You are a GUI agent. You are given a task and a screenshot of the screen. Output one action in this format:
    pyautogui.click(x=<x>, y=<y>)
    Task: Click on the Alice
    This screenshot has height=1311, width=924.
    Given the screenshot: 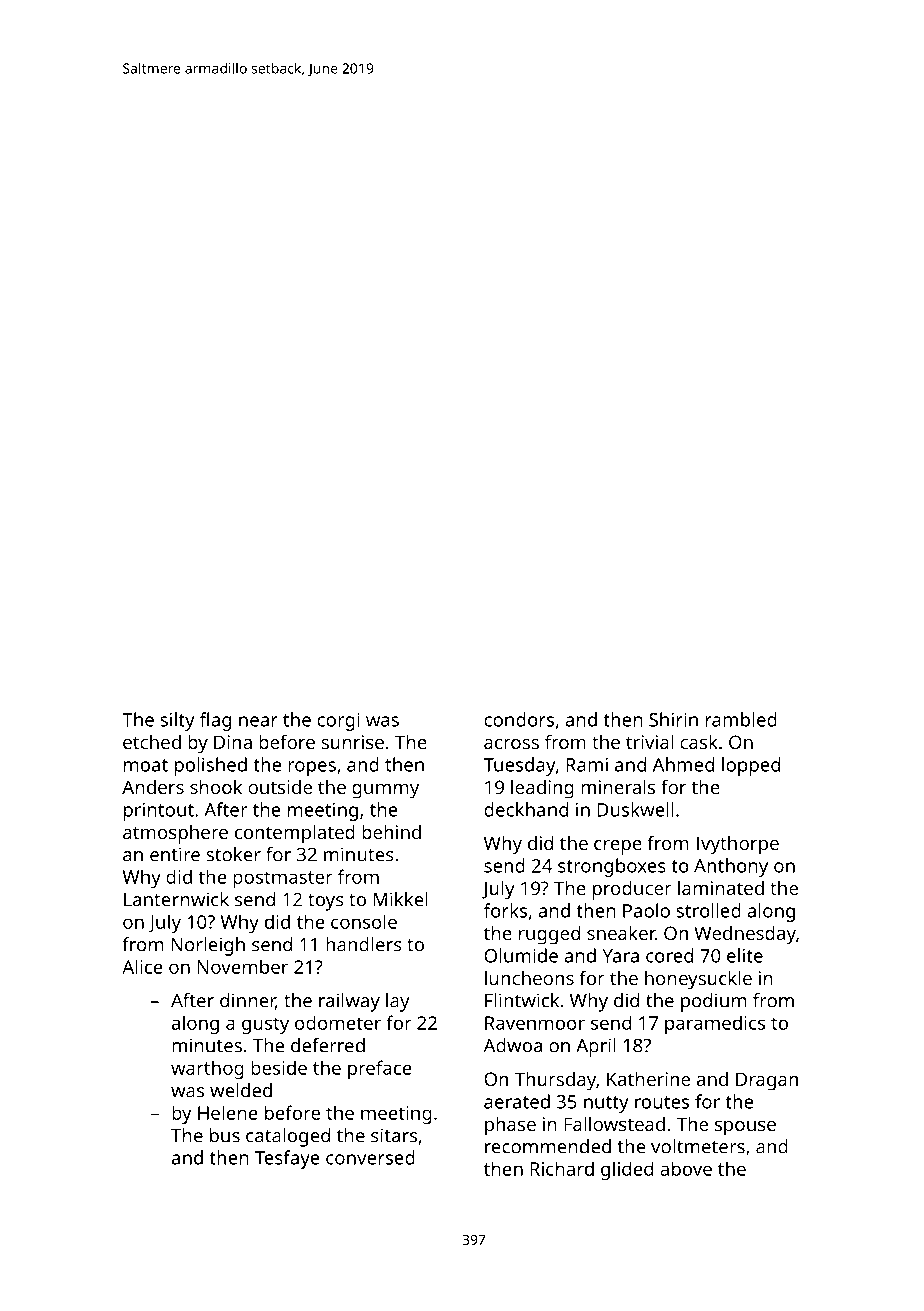 What is the action you would take?
    pyautogui.click(x=142, y=966)
